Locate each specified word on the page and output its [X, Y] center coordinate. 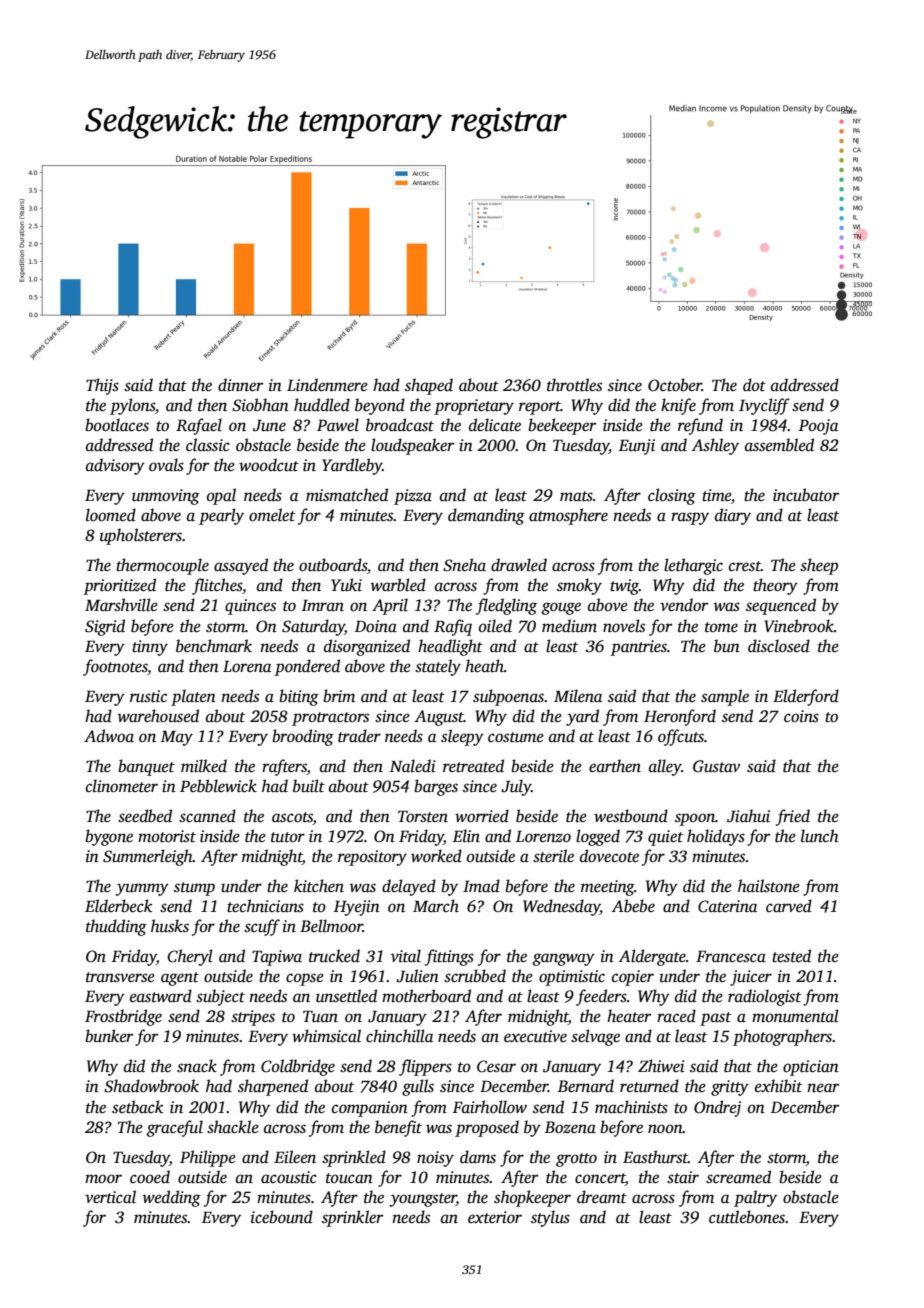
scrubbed [475, 976]
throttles [574, 385]
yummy [142, 889]
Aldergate [652, 957]
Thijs [102, 386]
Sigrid [105, 627]
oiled [495, 626]
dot [754, 385]
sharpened [273, 1087]
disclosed [779, 646]
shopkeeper [532, 1198]
